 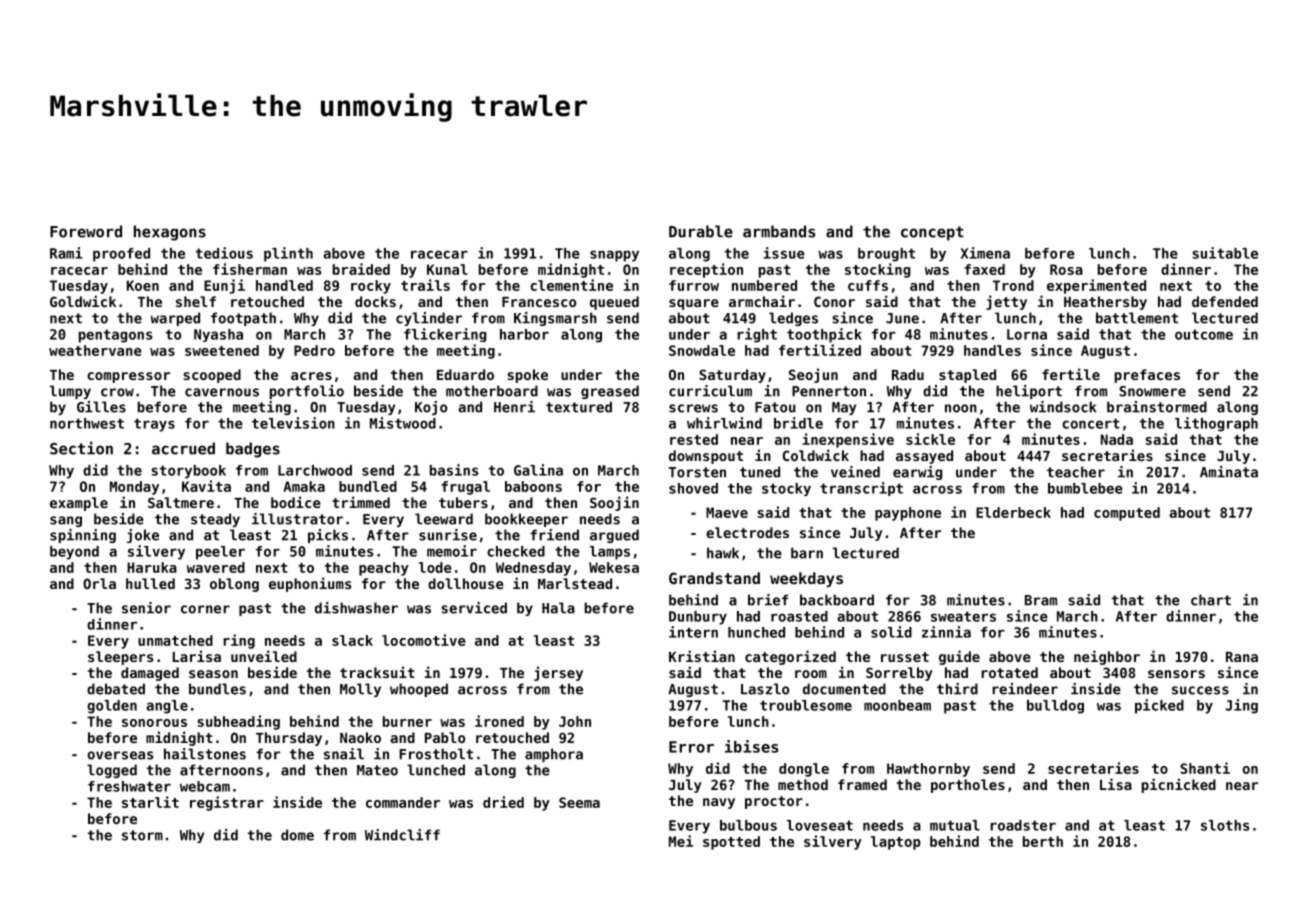 What do you see at coordinates (79, 504) in the screenshot?
I see `example` at bounding box center [79, 504].
